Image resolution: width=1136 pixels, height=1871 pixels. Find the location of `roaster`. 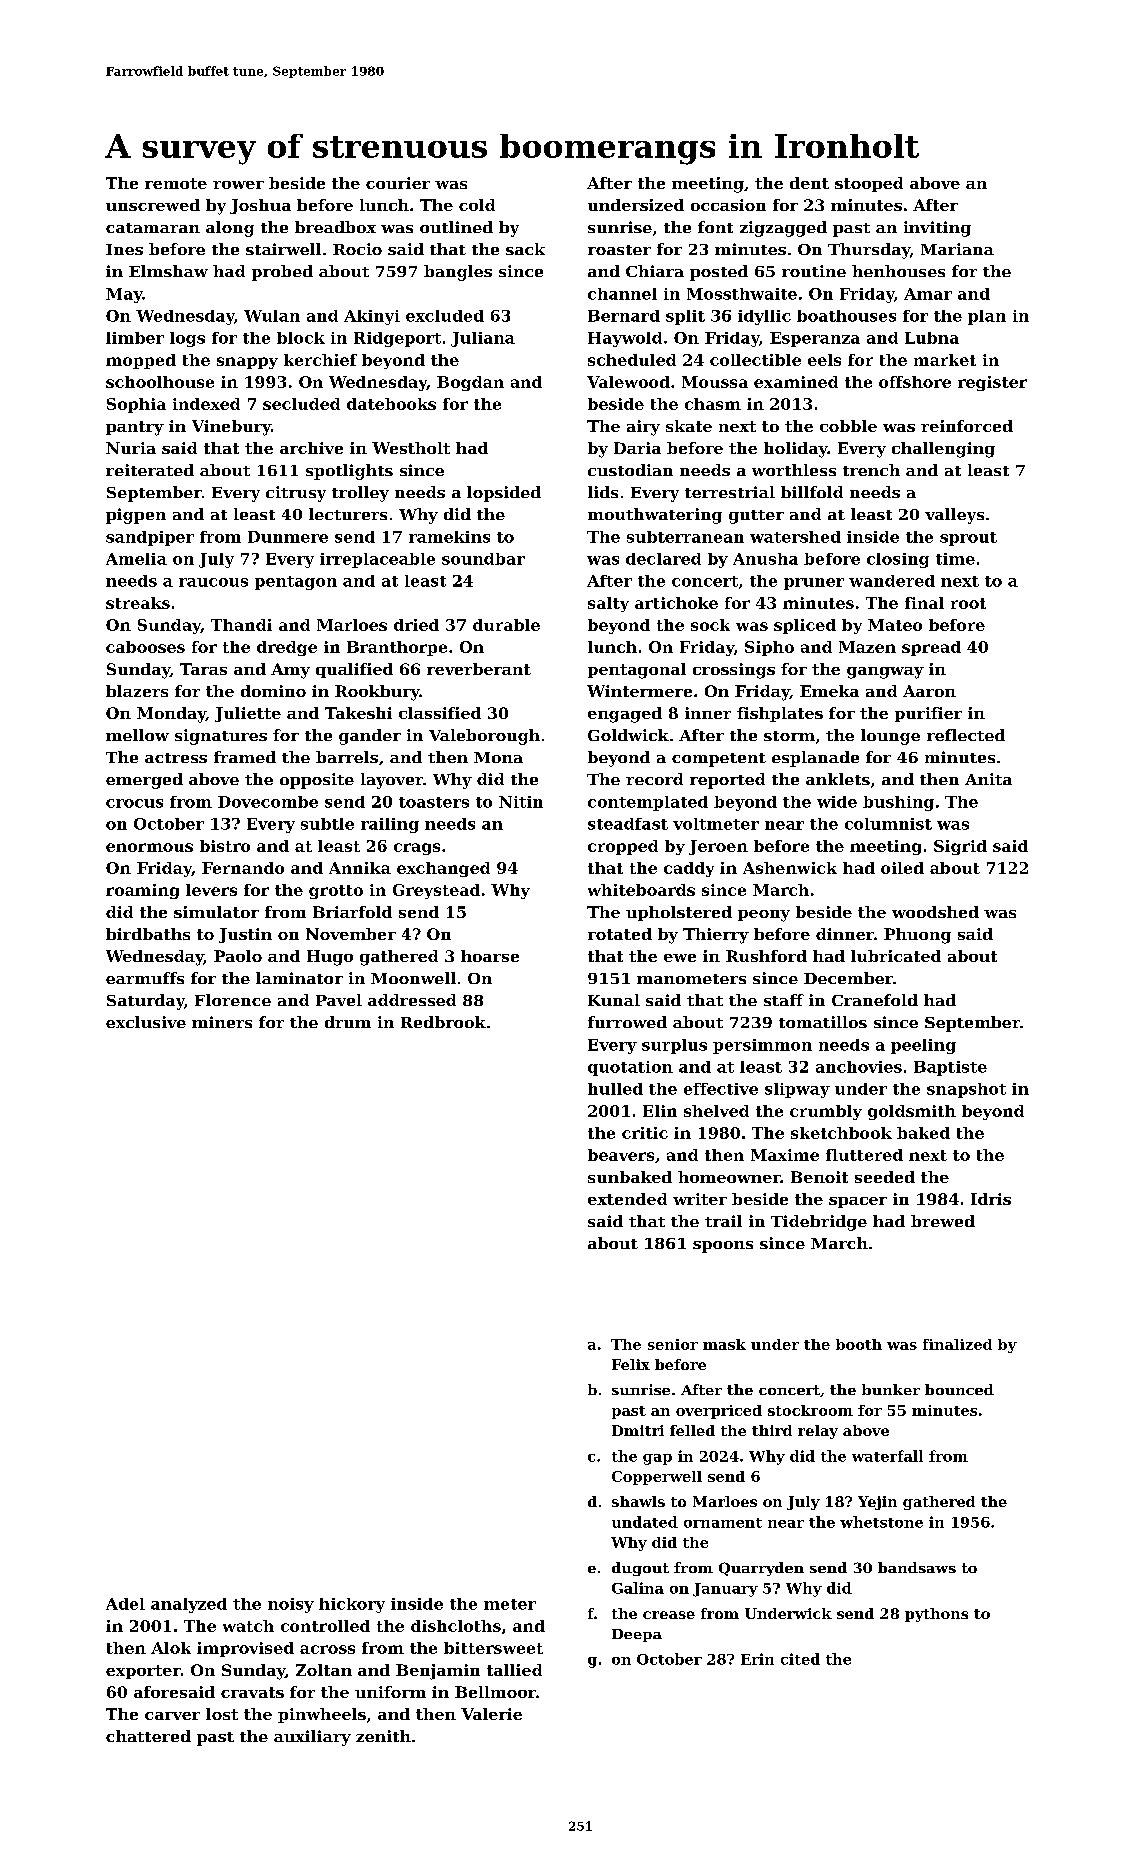

roaster is located at coordinates (619, 250).
